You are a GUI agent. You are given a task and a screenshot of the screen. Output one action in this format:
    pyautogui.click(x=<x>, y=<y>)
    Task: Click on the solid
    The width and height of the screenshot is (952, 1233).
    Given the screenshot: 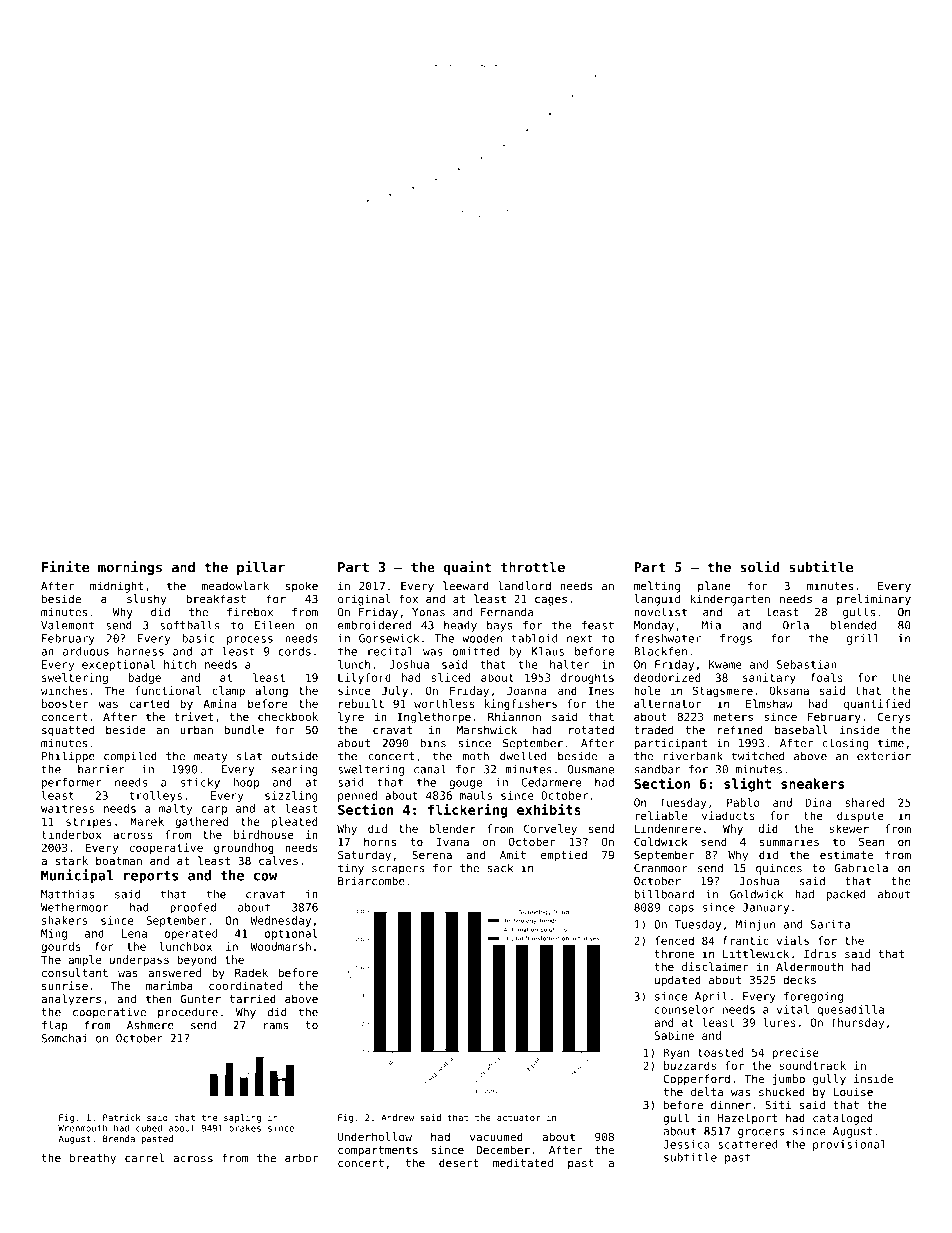 What is the action you would take?
    pyautogui.click(x=760, y=567)
